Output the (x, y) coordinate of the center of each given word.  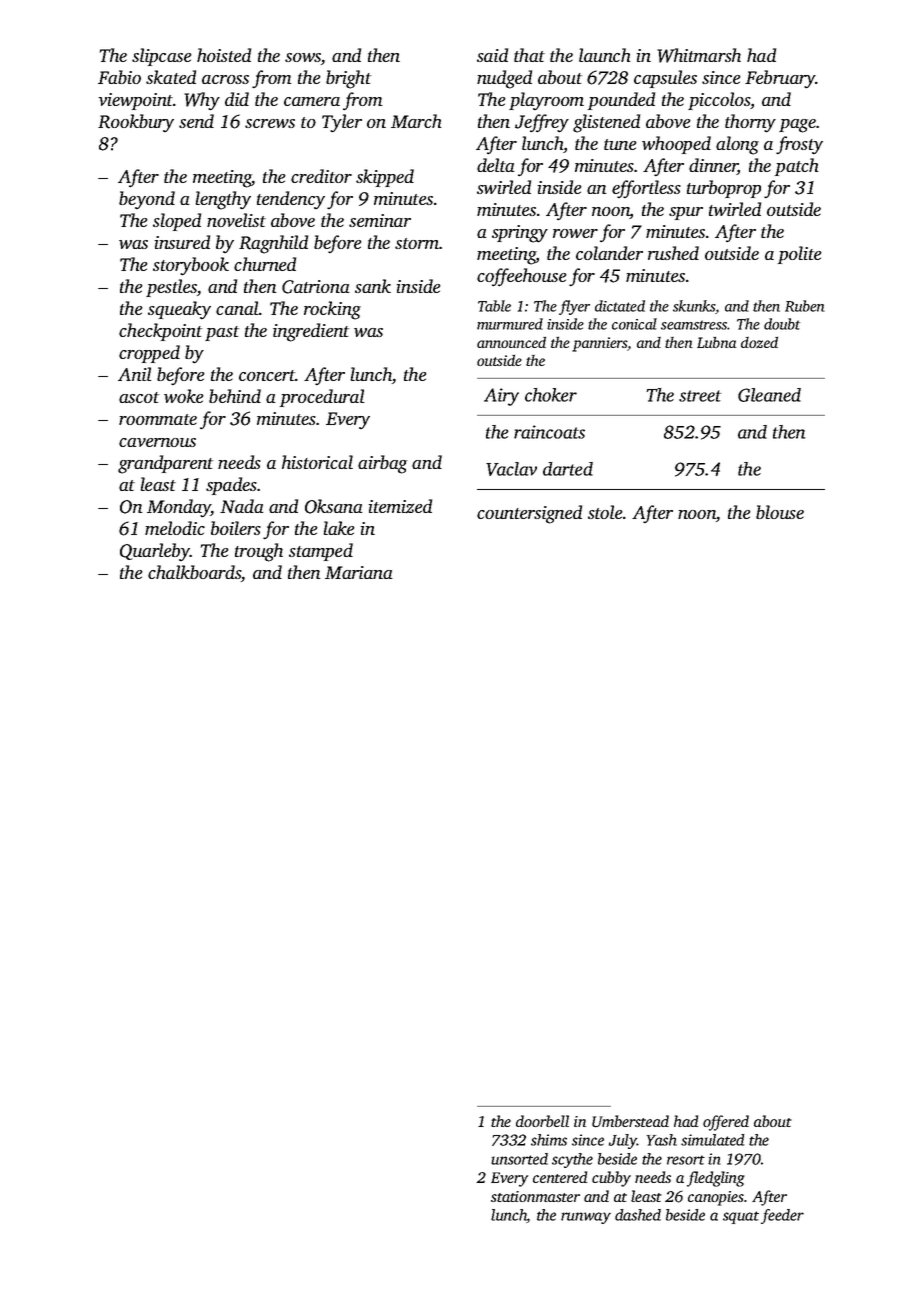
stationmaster (535, 1196)
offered (726, 1123)
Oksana (334, 506)
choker (551, 395)
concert (267, 375)
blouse (780, 512)
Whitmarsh (699, 55)
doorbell (542, 1121)
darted (568, 469)
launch (604, 55)
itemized (400, 506)
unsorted (519, 1159)
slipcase (161, 57)
